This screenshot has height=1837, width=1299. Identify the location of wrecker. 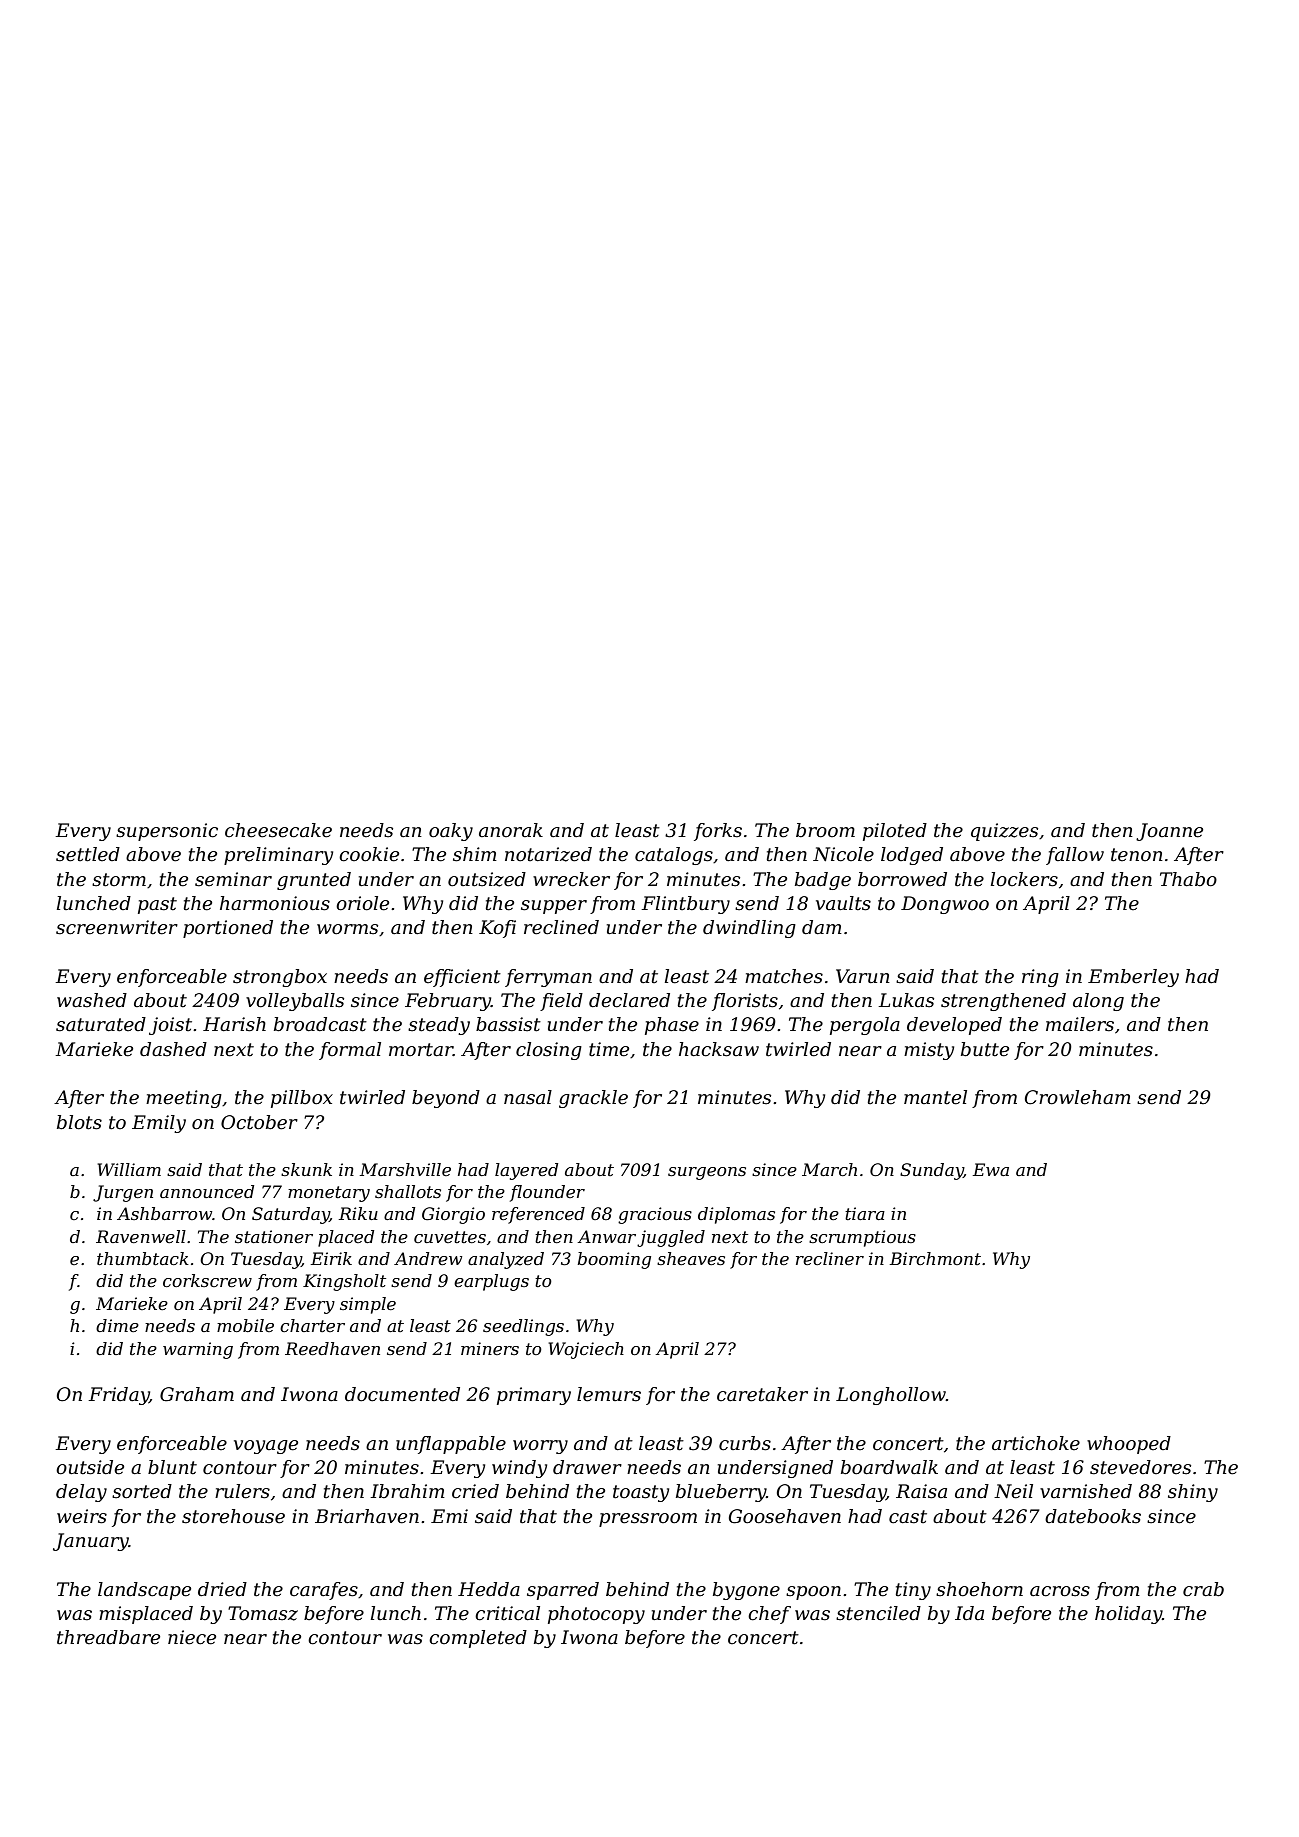
(571, 879).
